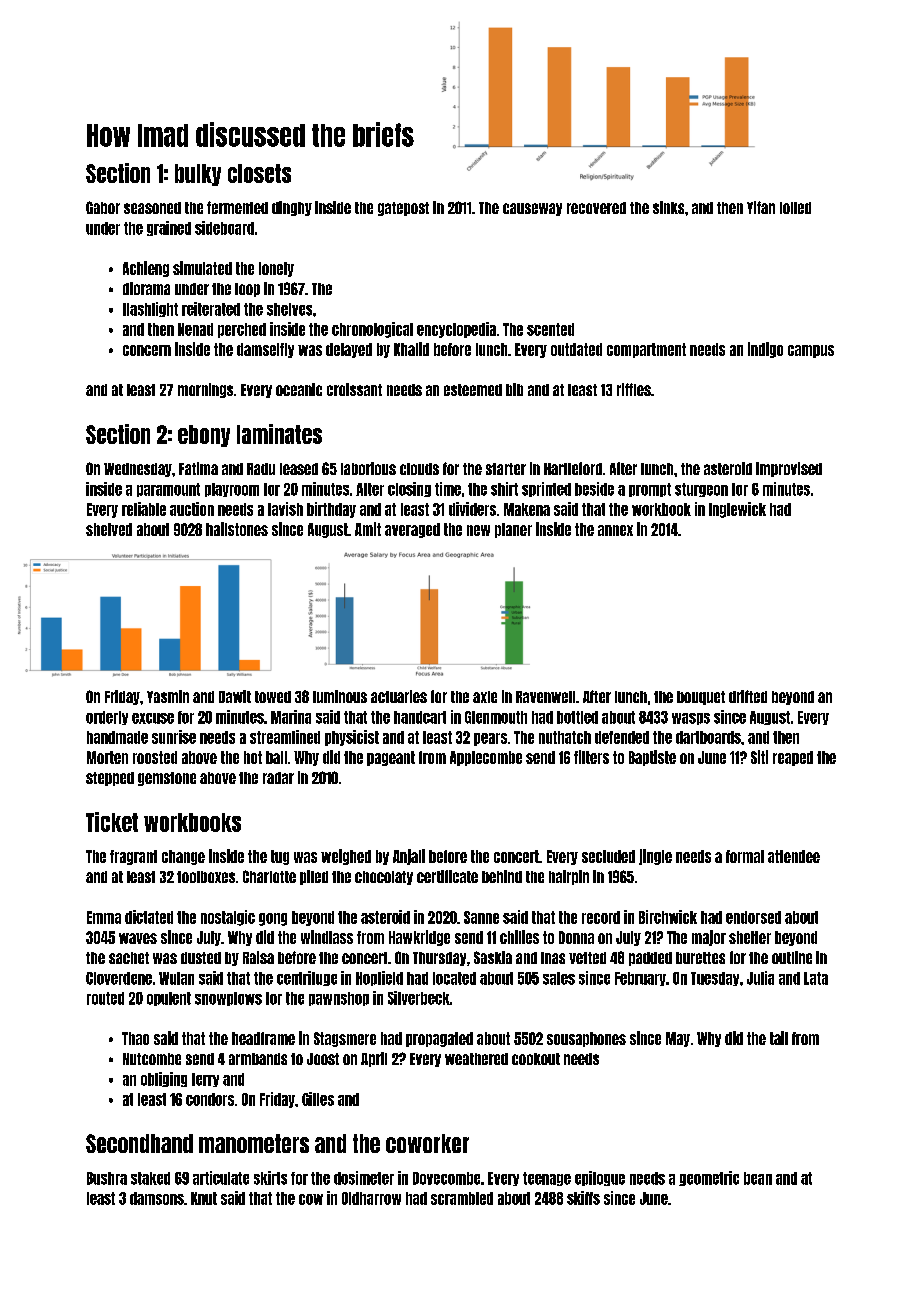 The height and width of the screenshot is (1308, 924). What do you see at coordinates (789, 469) in the screenshot?
I see `improvised` at bounding box center [789, 469].
